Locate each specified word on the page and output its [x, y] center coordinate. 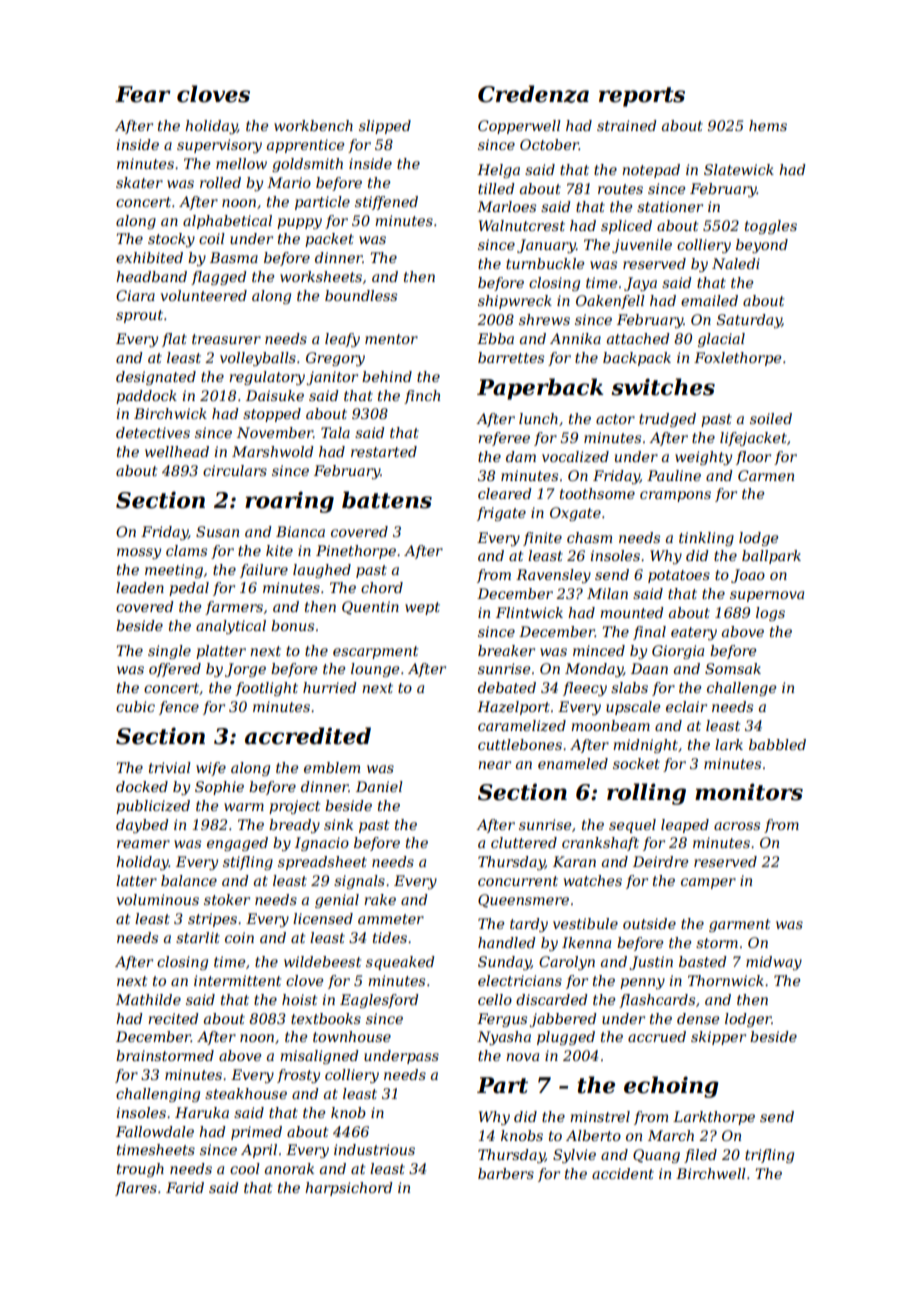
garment [739, 925]
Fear [143, 94]
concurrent [518, 881]
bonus [292, 625]
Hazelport [513, 708]
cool [245, 1168]
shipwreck [515, 302]
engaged [237, 844]
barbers [506, 1173]
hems [768, 125]
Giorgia [678, 652]
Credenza [533, 94]
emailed [709, 300]
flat [174, 340]
